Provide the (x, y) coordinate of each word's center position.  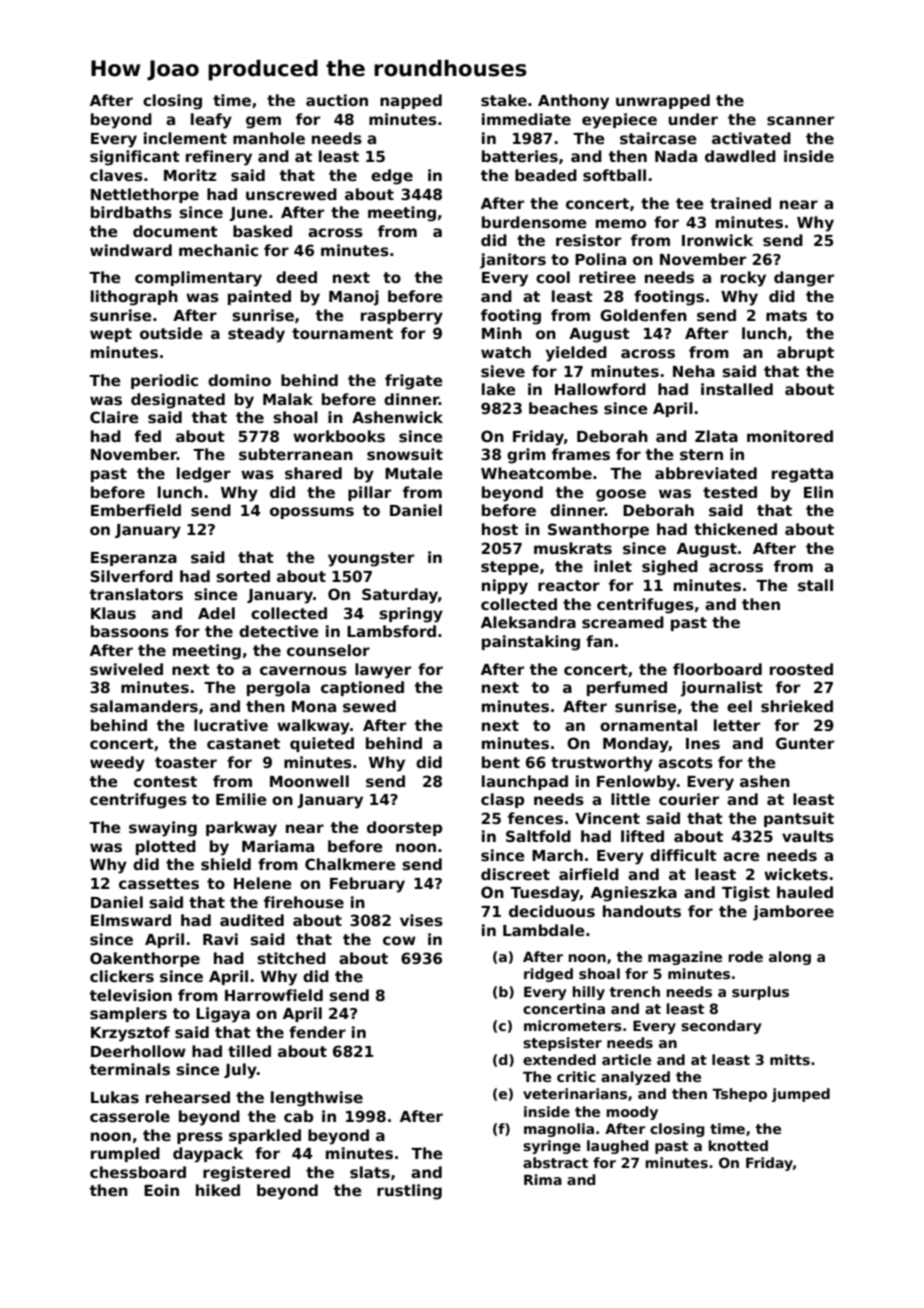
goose (621, 495)
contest (165, 782)
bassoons (130, 631)
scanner (800, 120)
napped (411, 101)
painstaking (531, 643)
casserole (130, 1116)
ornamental (648, 725)
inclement (185, 138)
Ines (703, 744)
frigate (414, 382)
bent (501, 762)
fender (317, 1032)
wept (111, 335)
